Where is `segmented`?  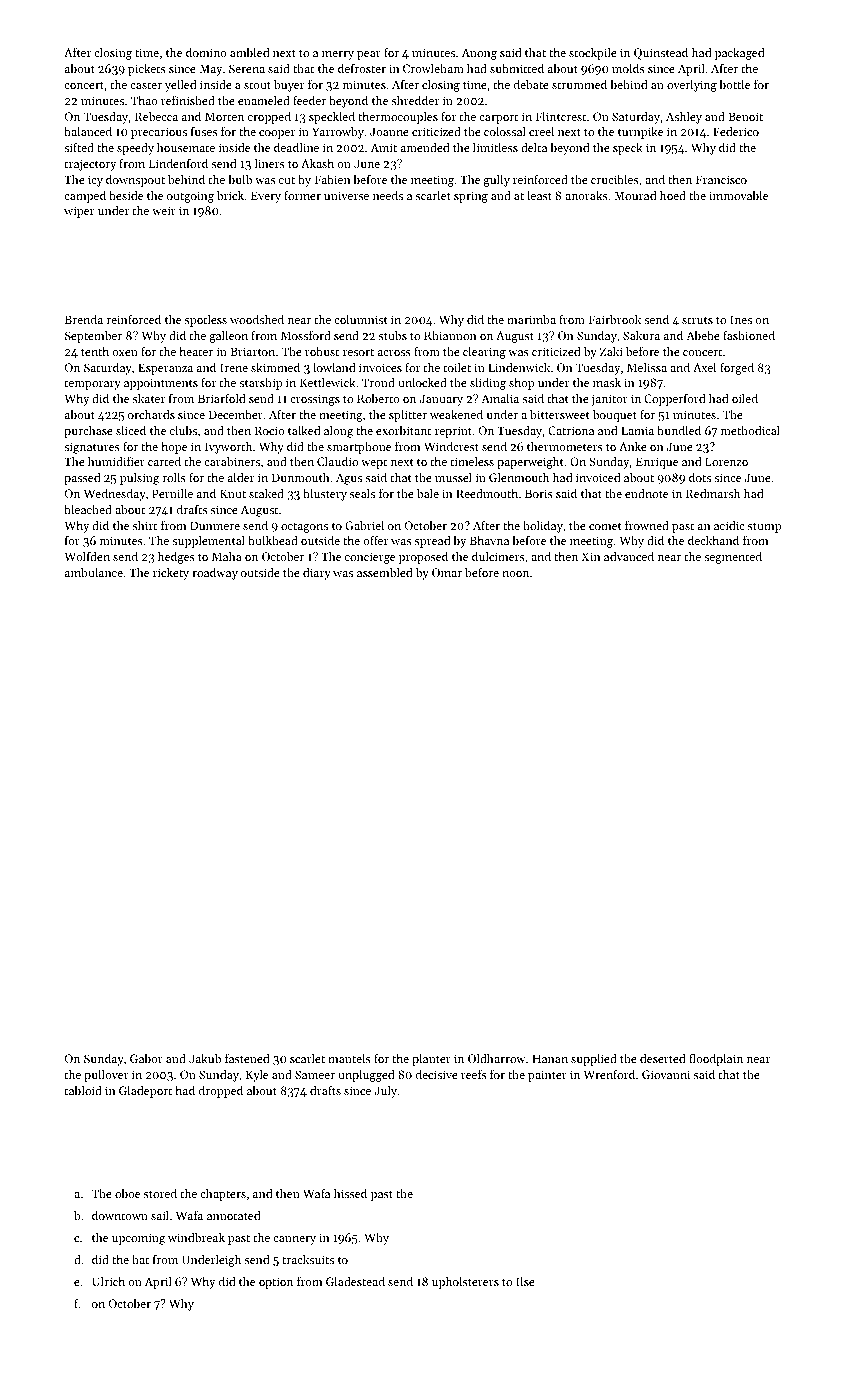 segmented is located at coordinates (733, 558).
